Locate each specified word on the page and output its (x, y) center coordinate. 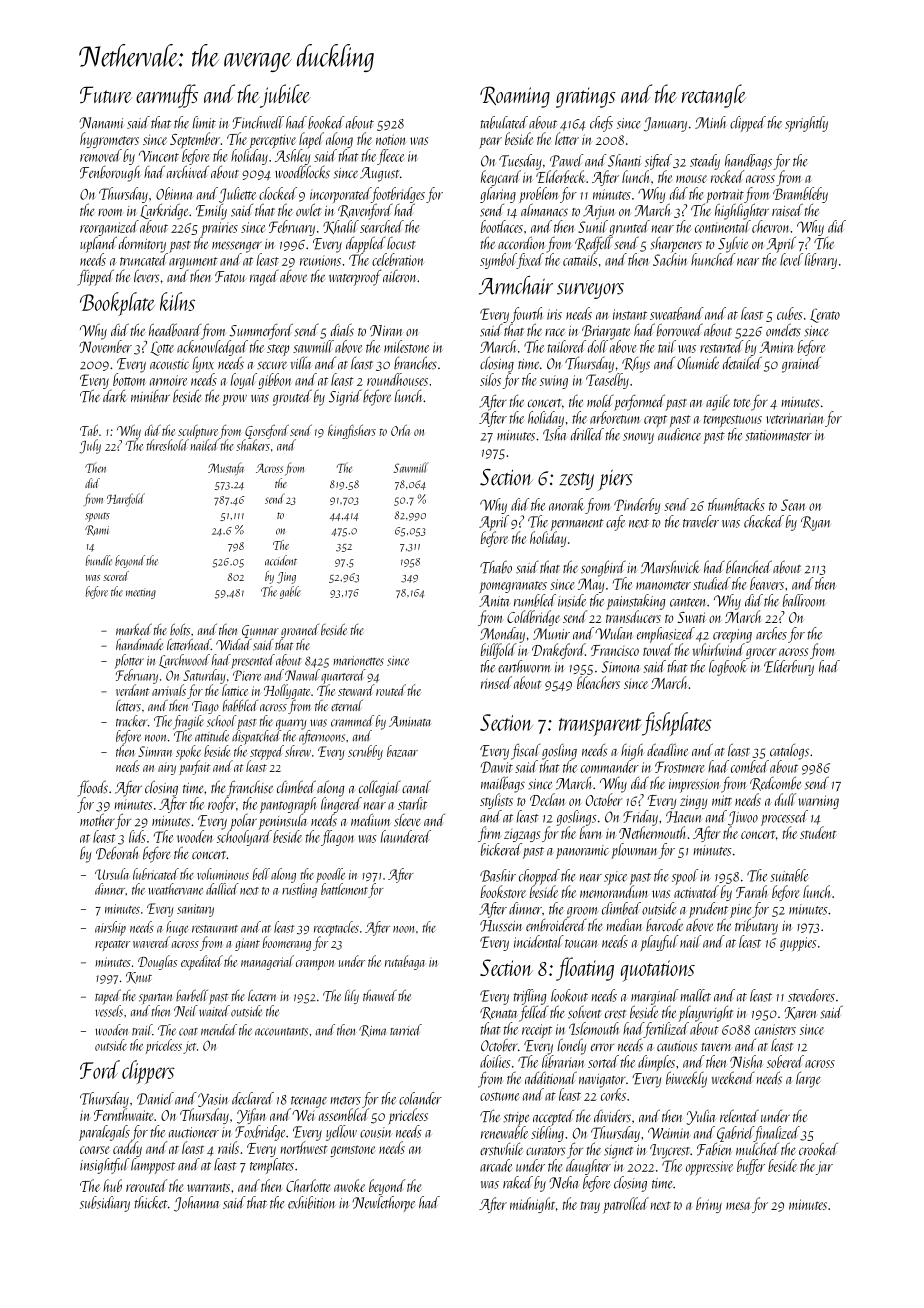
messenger (237, 247)
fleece (390, 157)
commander (610, 766)
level (791, 259)
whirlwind (719, 649)
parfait (194, 767)
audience (679, 434)
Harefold (126, 499)
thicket (151, 1202)
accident (281, 560)
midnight (532, 1205)
